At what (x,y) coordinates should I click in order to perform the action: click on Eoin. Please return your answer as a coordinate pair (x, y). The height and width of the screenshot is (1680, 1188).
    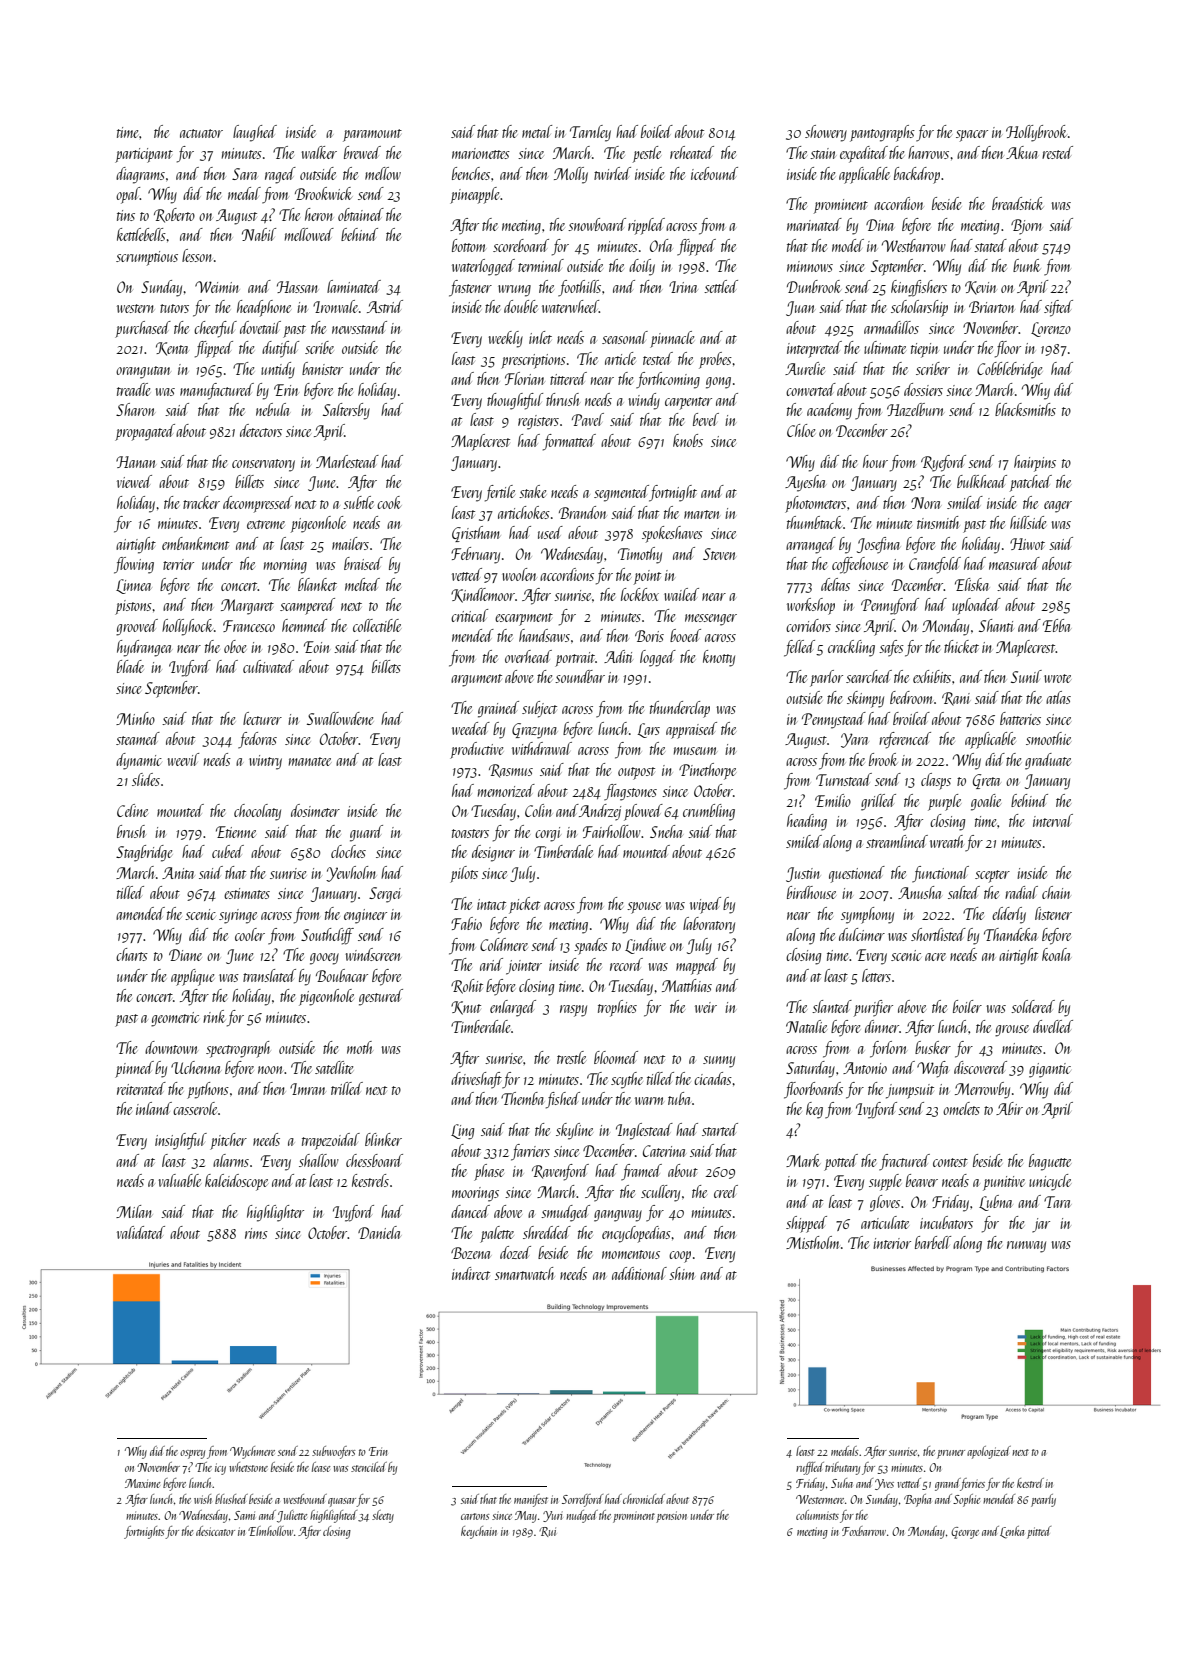
    Looking at the image, I should click on (317, 647).
